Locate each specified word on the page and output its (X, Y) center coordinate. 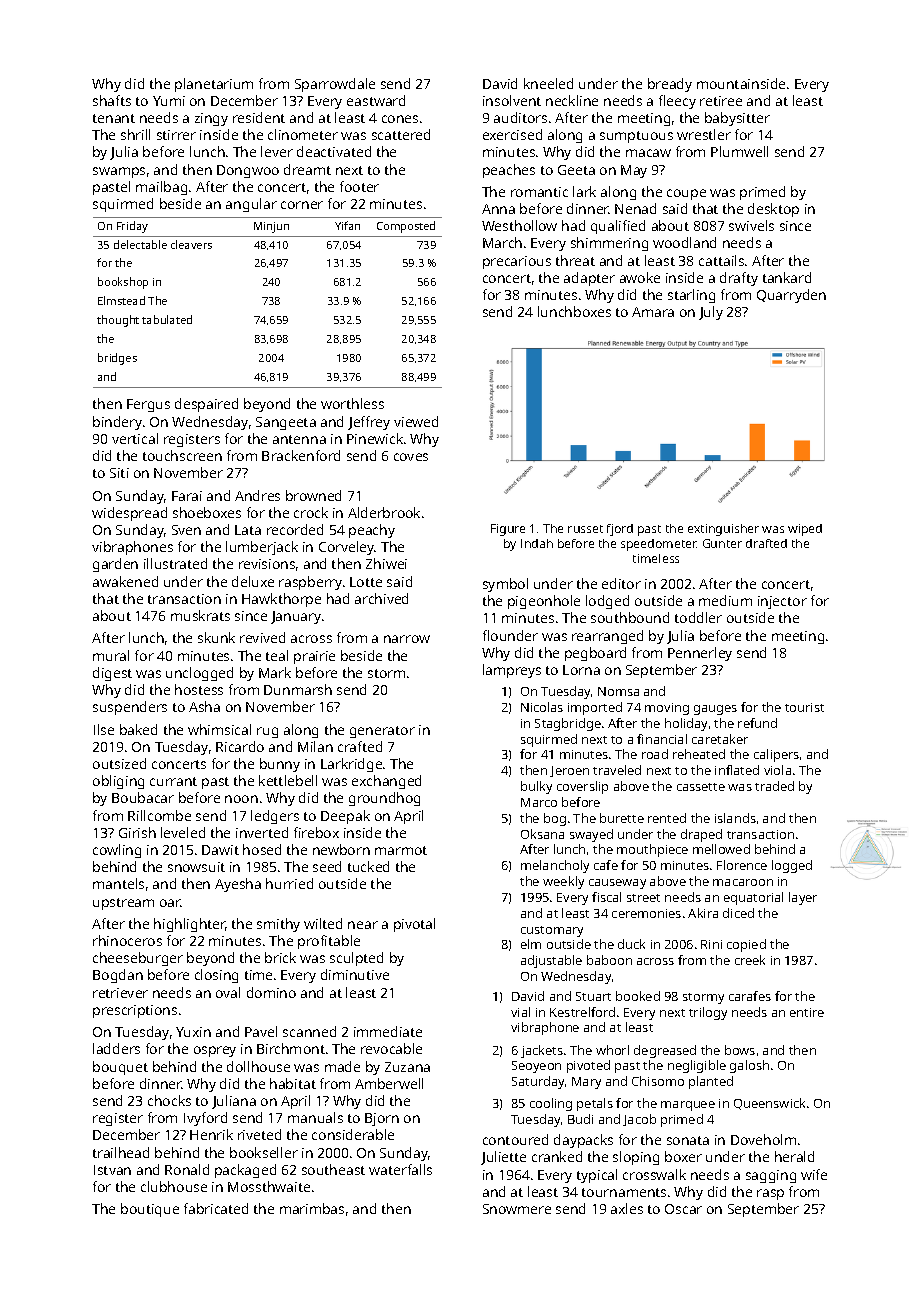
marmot (401, 850)
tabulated (167, 319)
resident (259, 117)
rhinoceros (127, 940)
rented (667, 818)
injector (782, 602)
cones (400, 119)
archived (381, 598)
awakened (125, 581)
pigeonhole (544, 602)
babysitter (737, 119)
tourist (804, 707)
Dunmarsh (298, 689)
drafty (739, 279)
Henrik (211, 1134)
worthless (352, 403)
